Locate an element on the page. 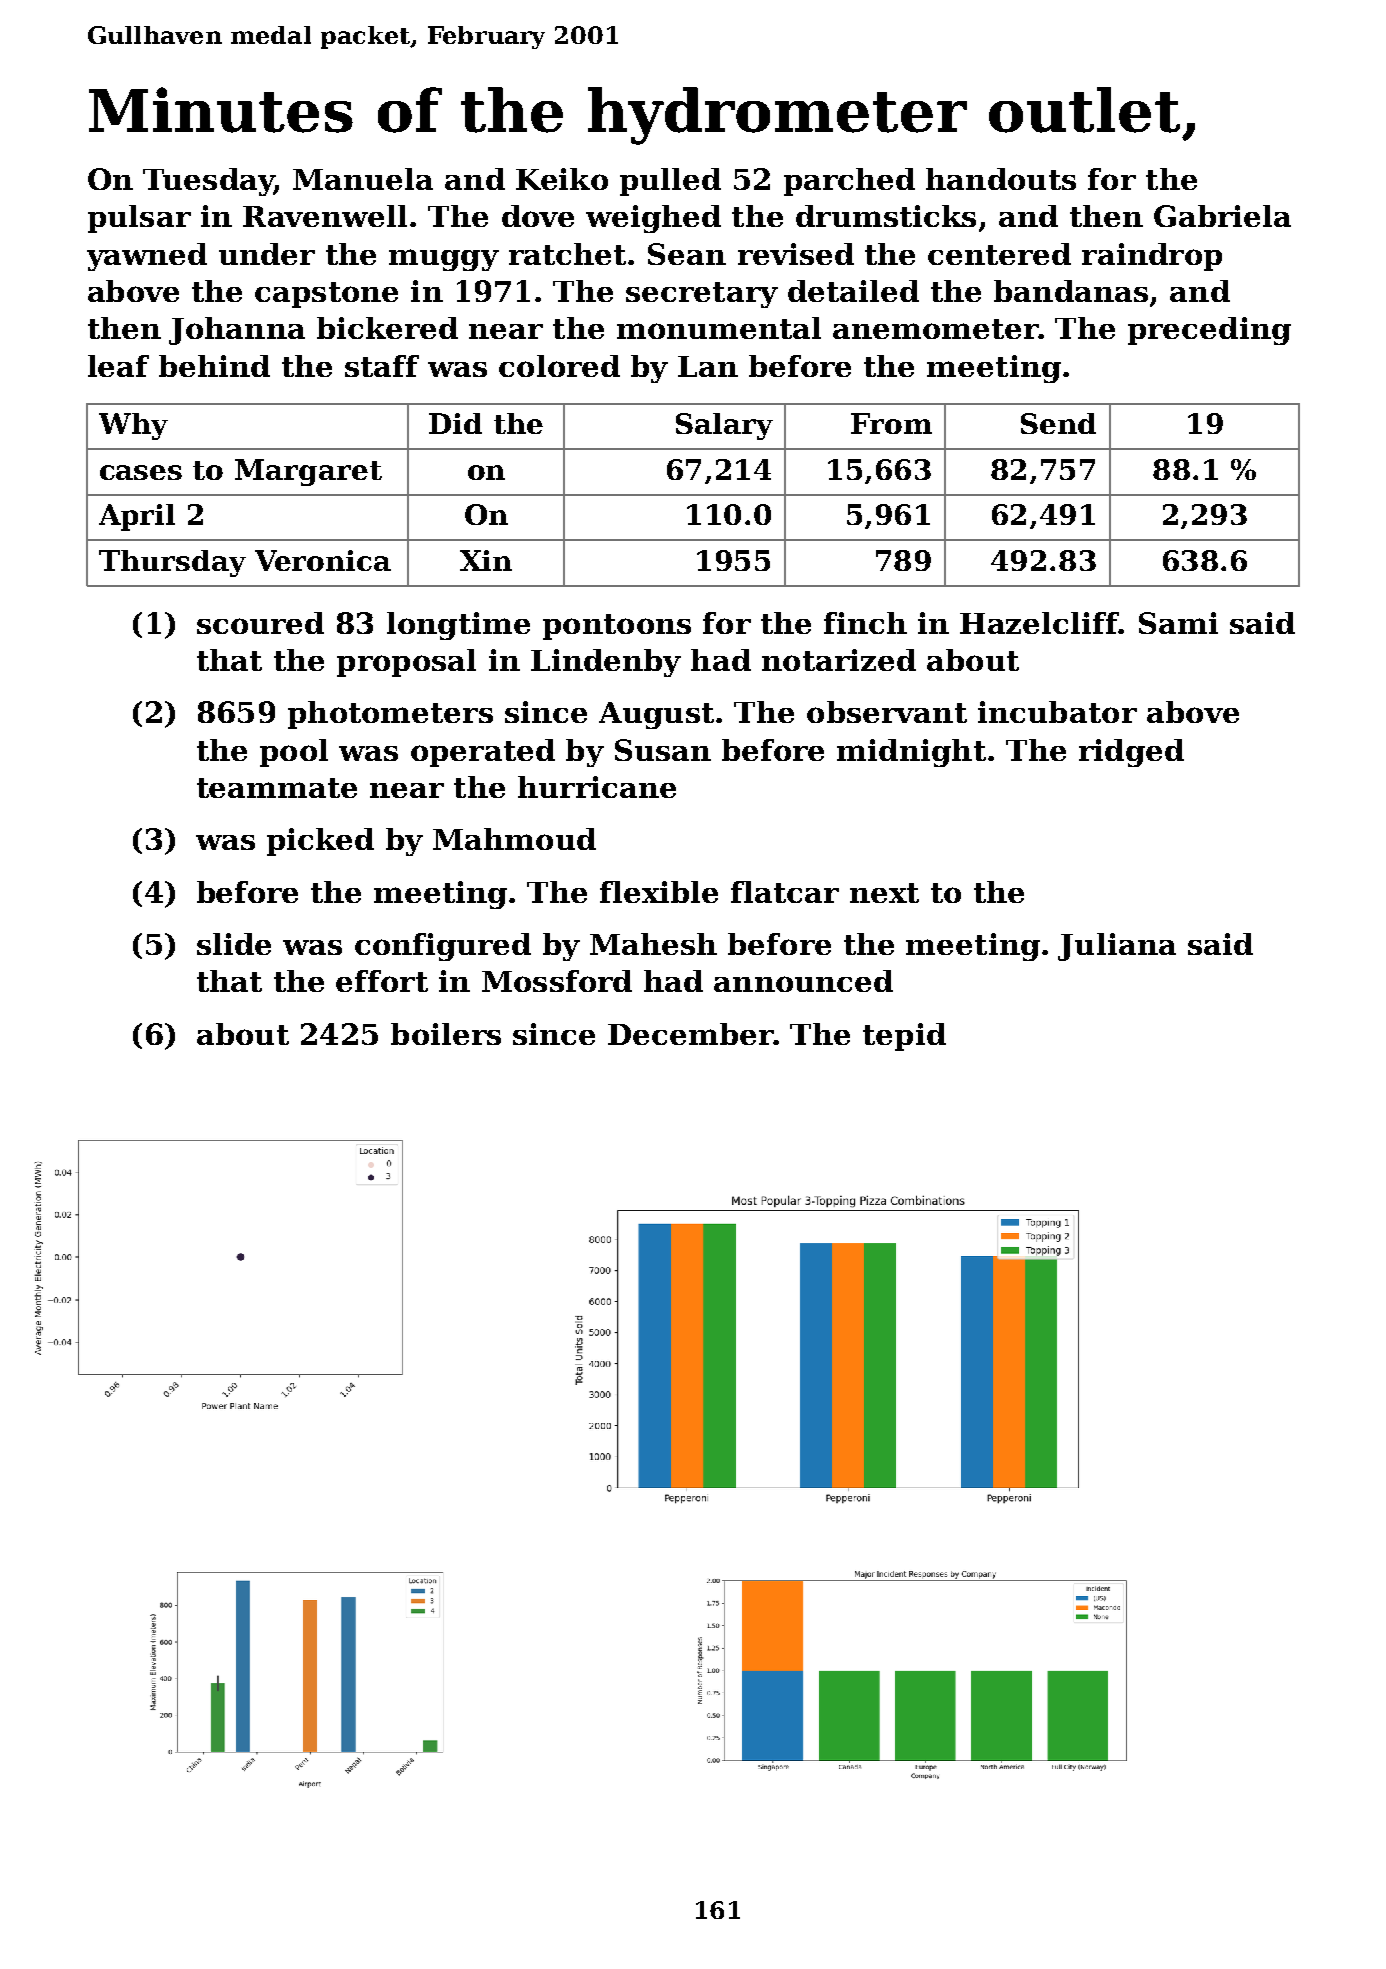 This page has width=1386, height=1969. hurricane is located at coordinates (597, 787).
